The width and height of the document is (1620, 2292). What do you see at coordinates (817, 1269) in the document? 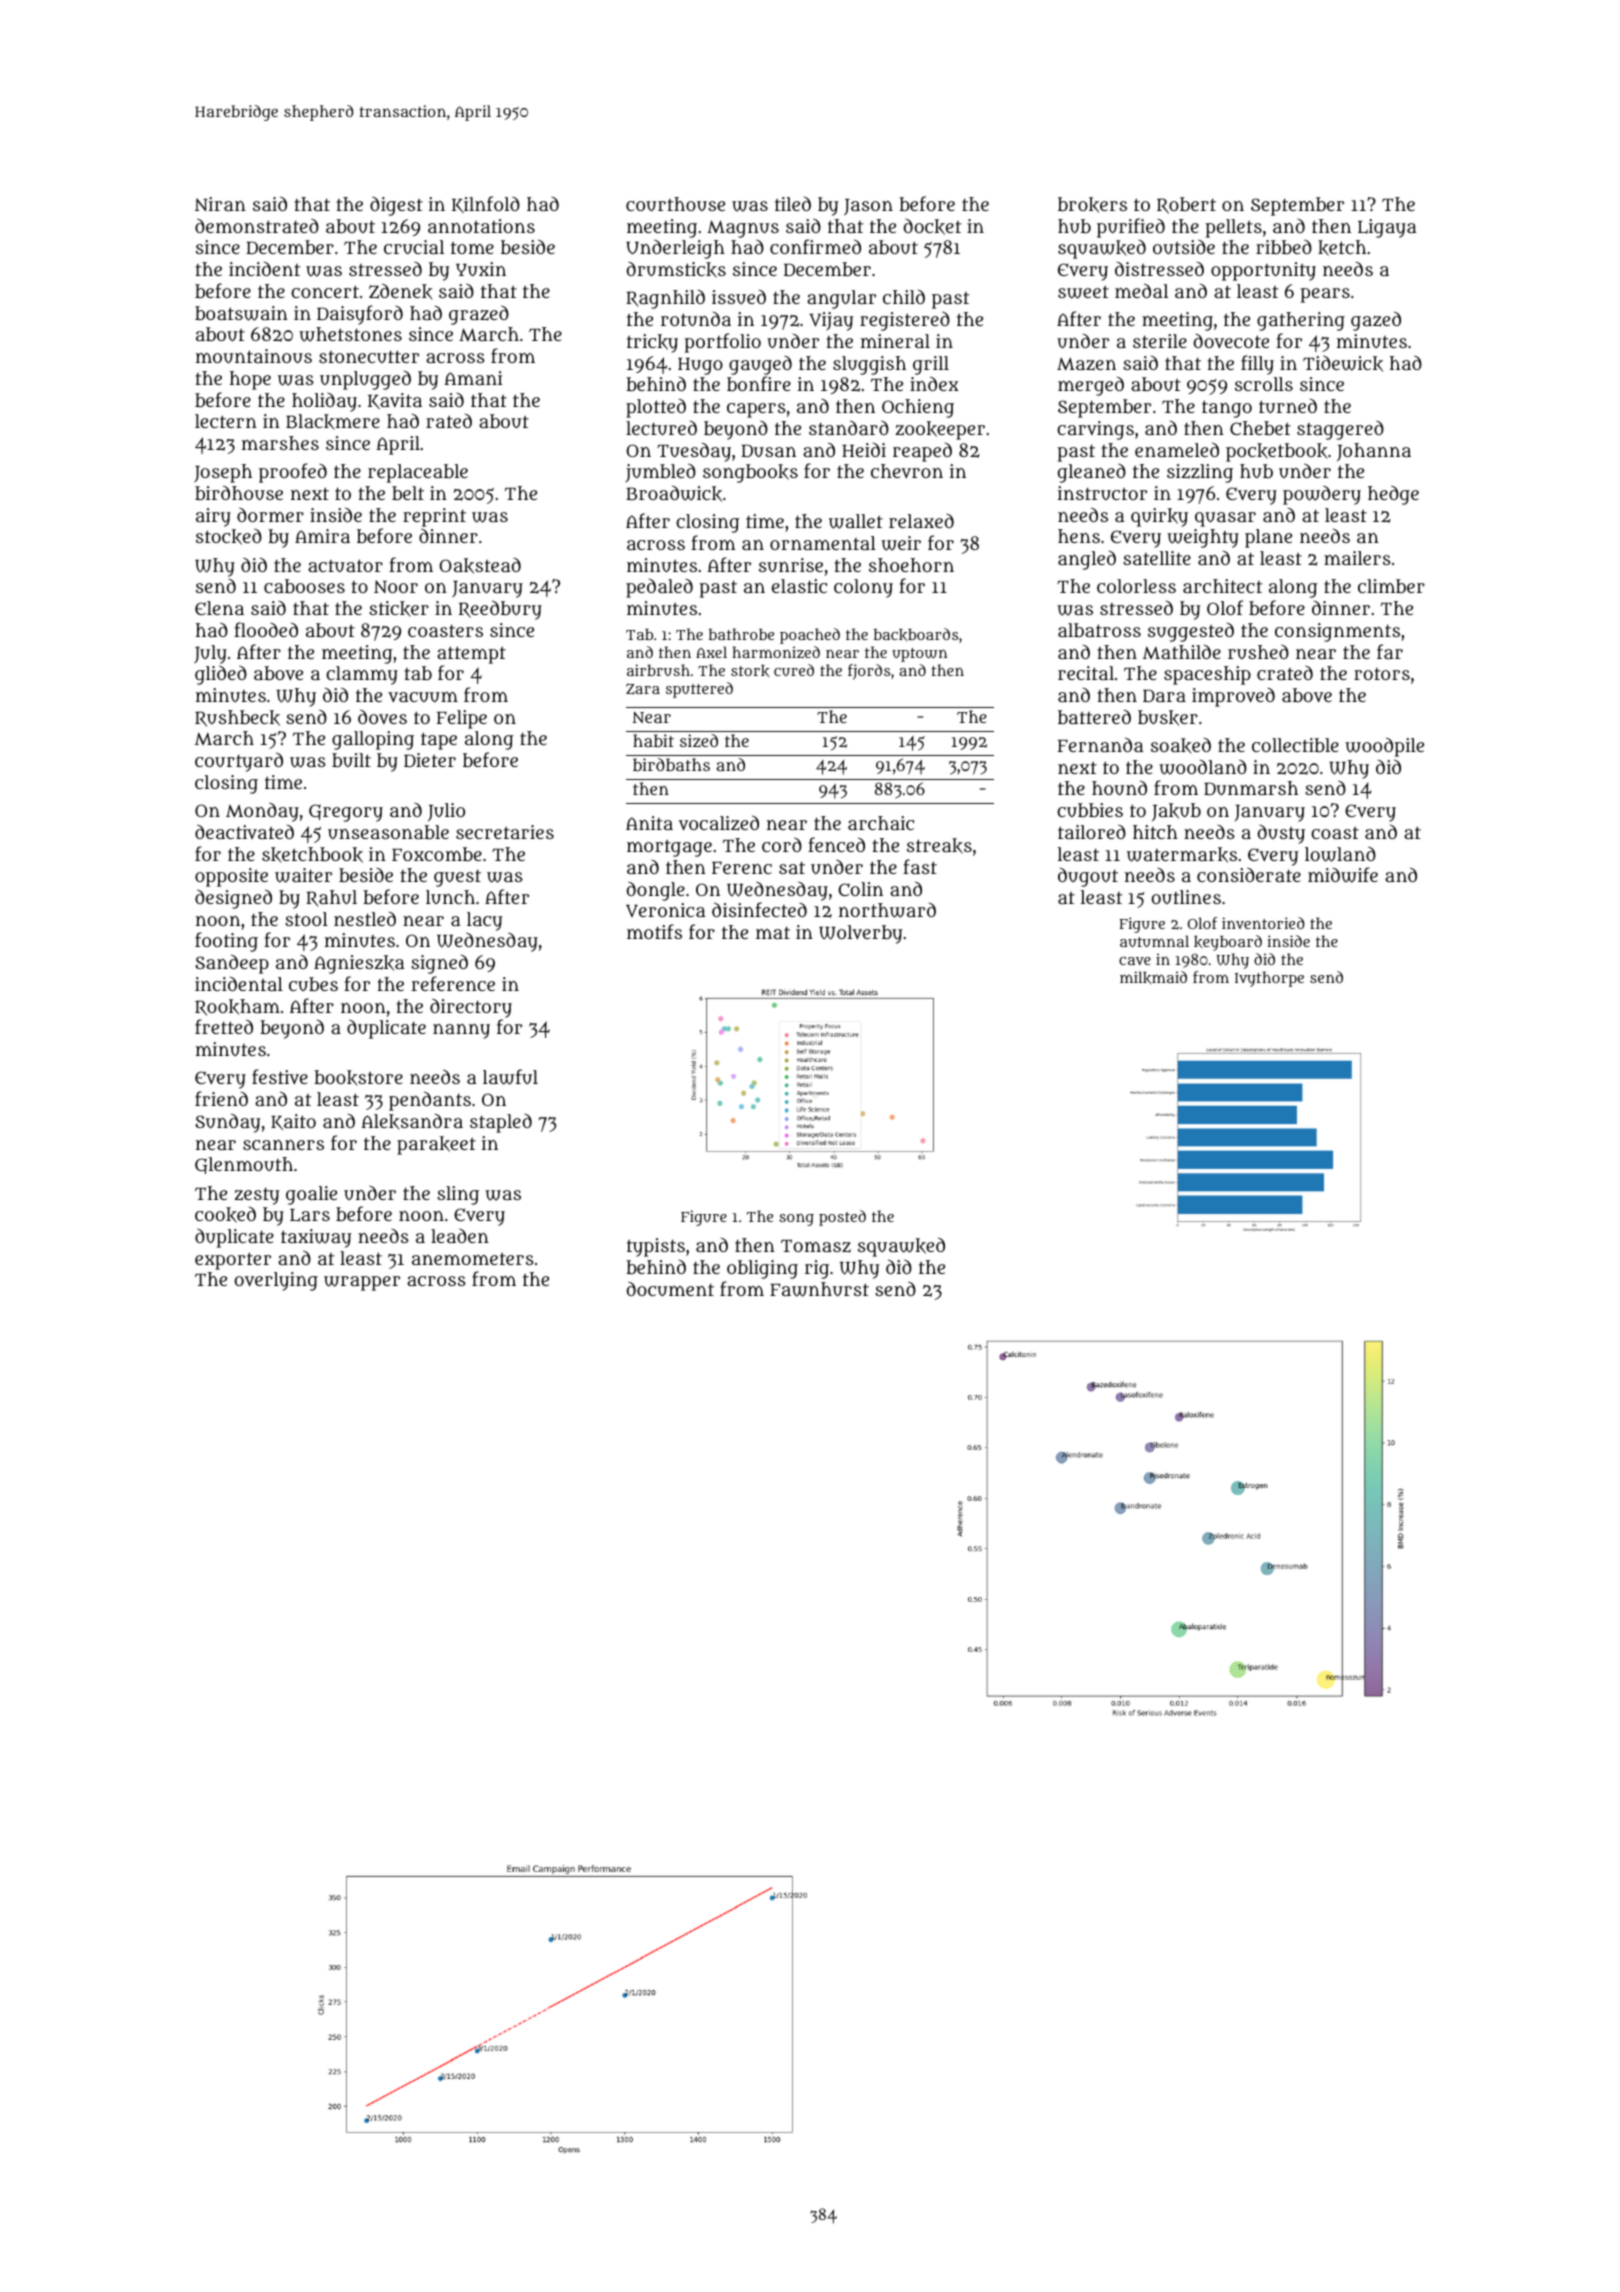
I see `rig` at bounding box center [817, 1269].
